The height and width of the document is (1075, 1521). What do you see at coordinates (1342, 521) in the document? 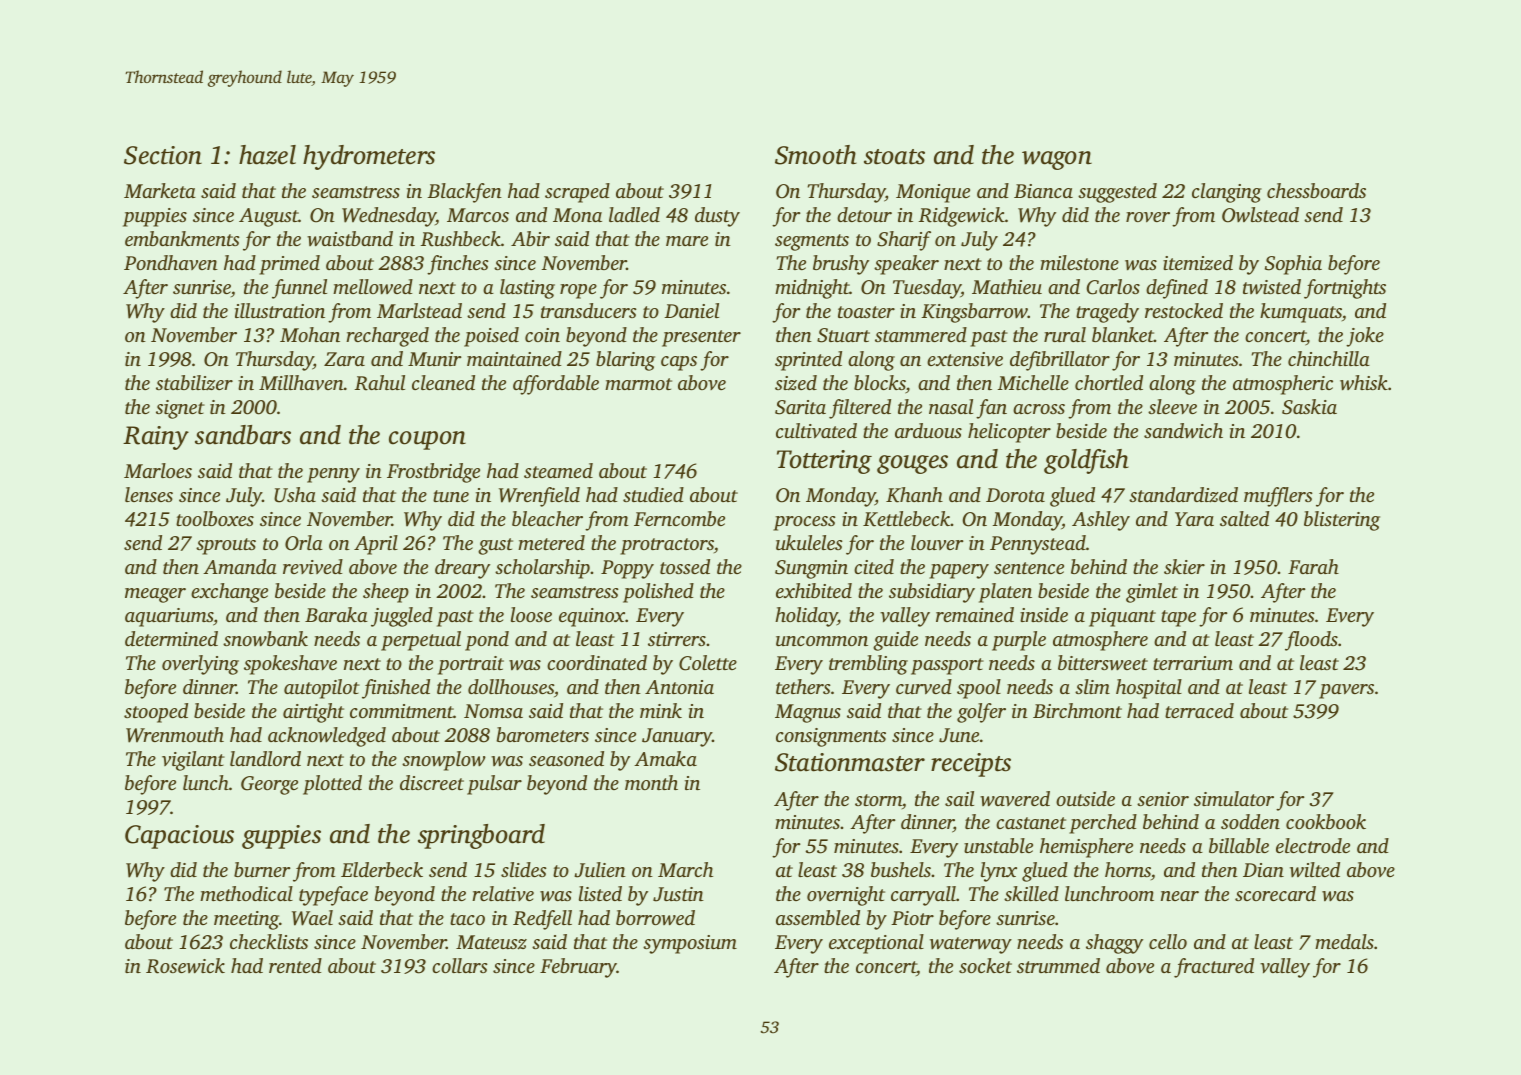
I see `blistering` at bounding box center [1342, 521].
